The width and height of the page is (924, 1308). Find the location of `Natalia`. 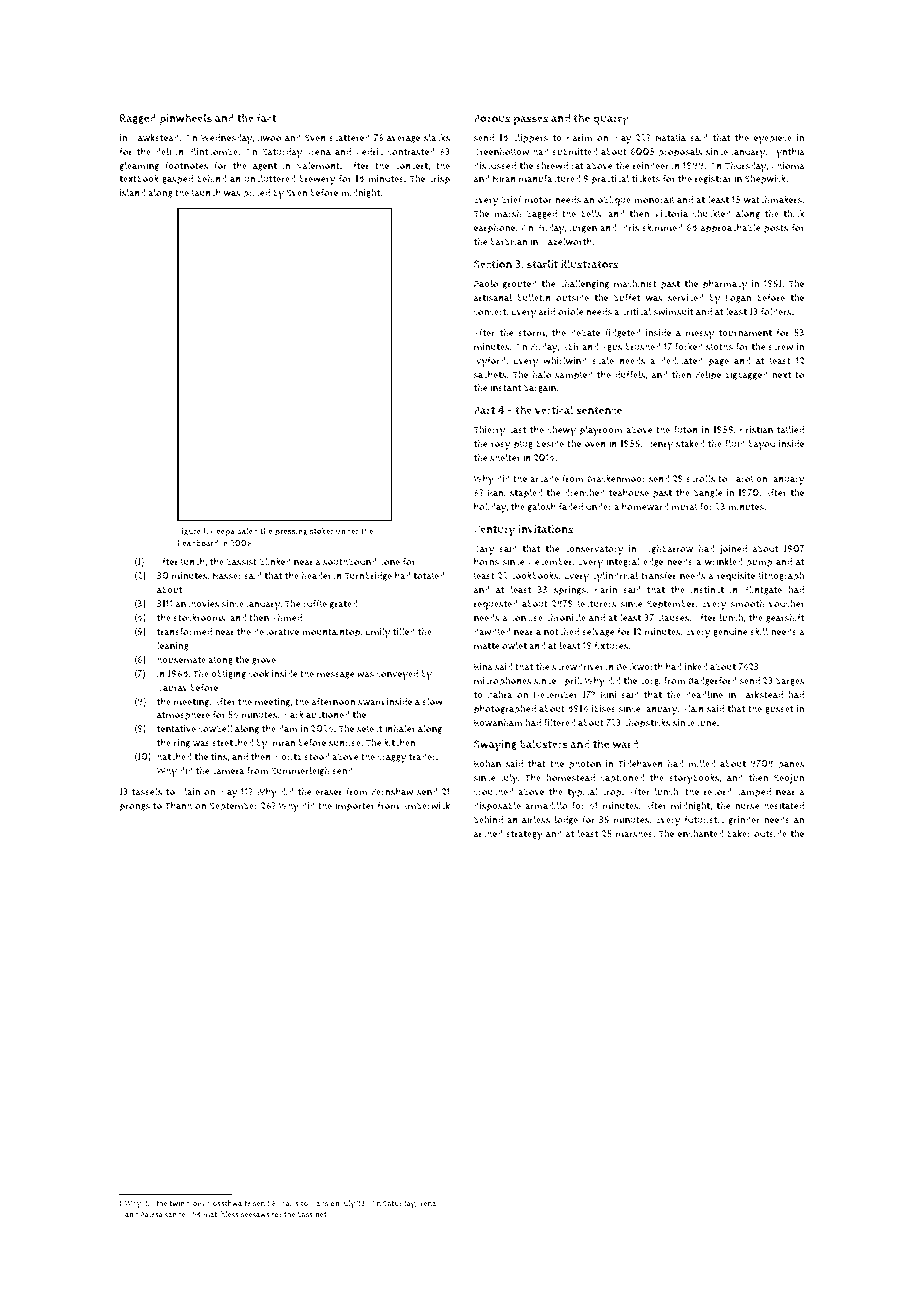

Natalia is located at coordinates (670, 137).
